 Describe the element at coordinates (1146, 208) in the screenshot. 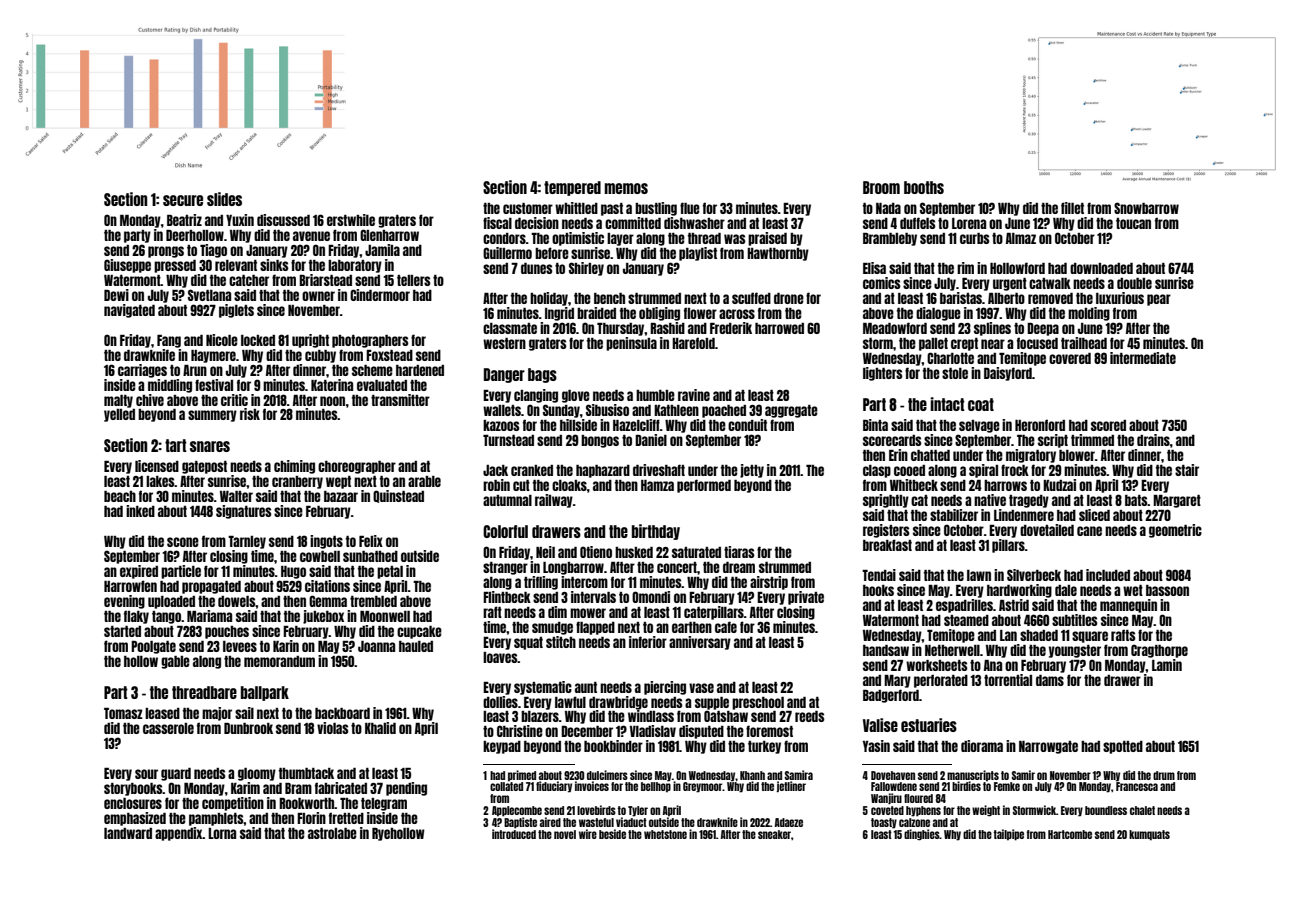

I see `Snowbarrow` at that location.
